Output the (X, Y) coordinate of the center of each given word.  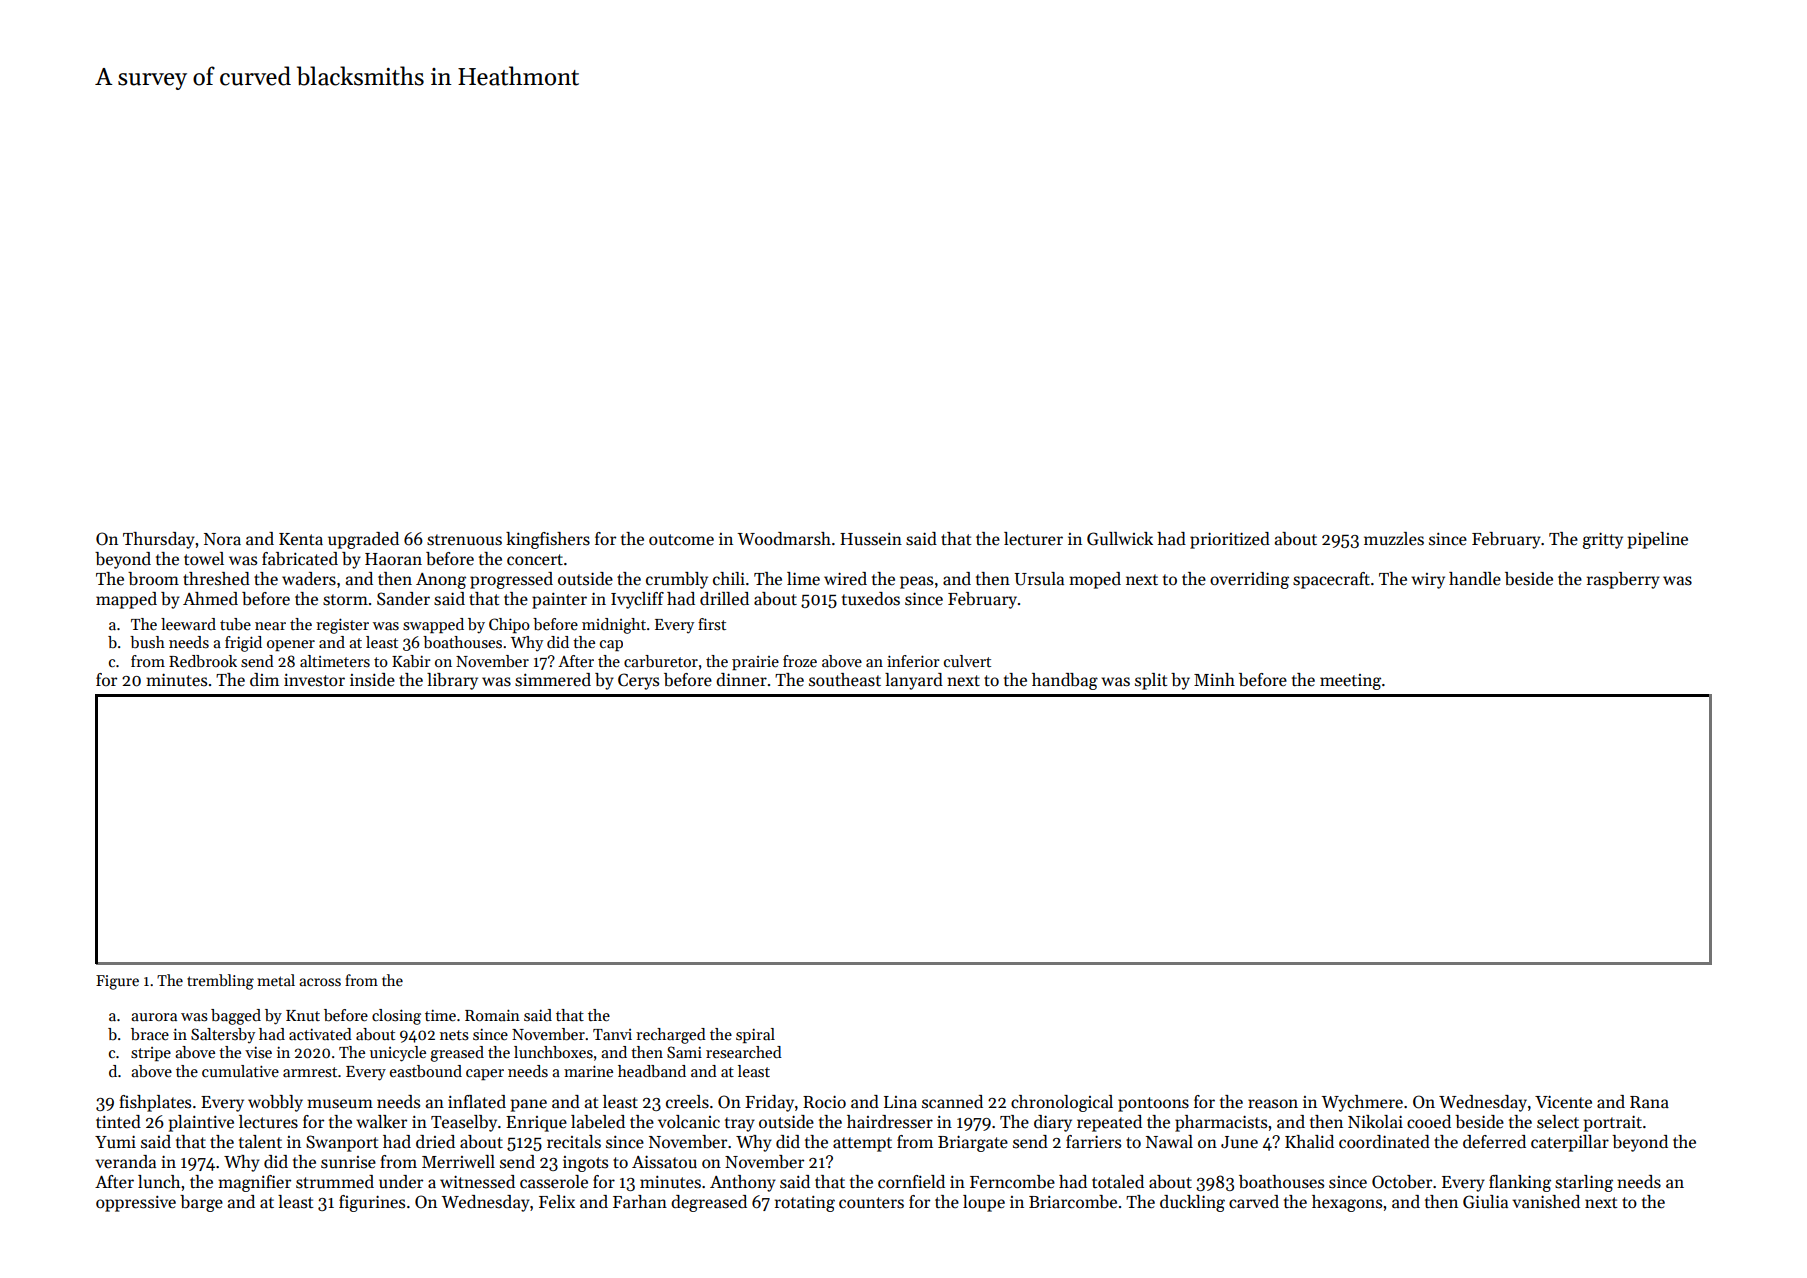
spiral (755, 1035)
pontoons (1153, 1104)
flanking (1520, 1183)
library (452, 681)
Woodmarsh (784, 539)
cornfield (911, 1182)
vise (258, 1052)
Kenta (301, 539)
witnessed (477, 1182)
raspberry (1623, 580)
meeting (1350, 682)
